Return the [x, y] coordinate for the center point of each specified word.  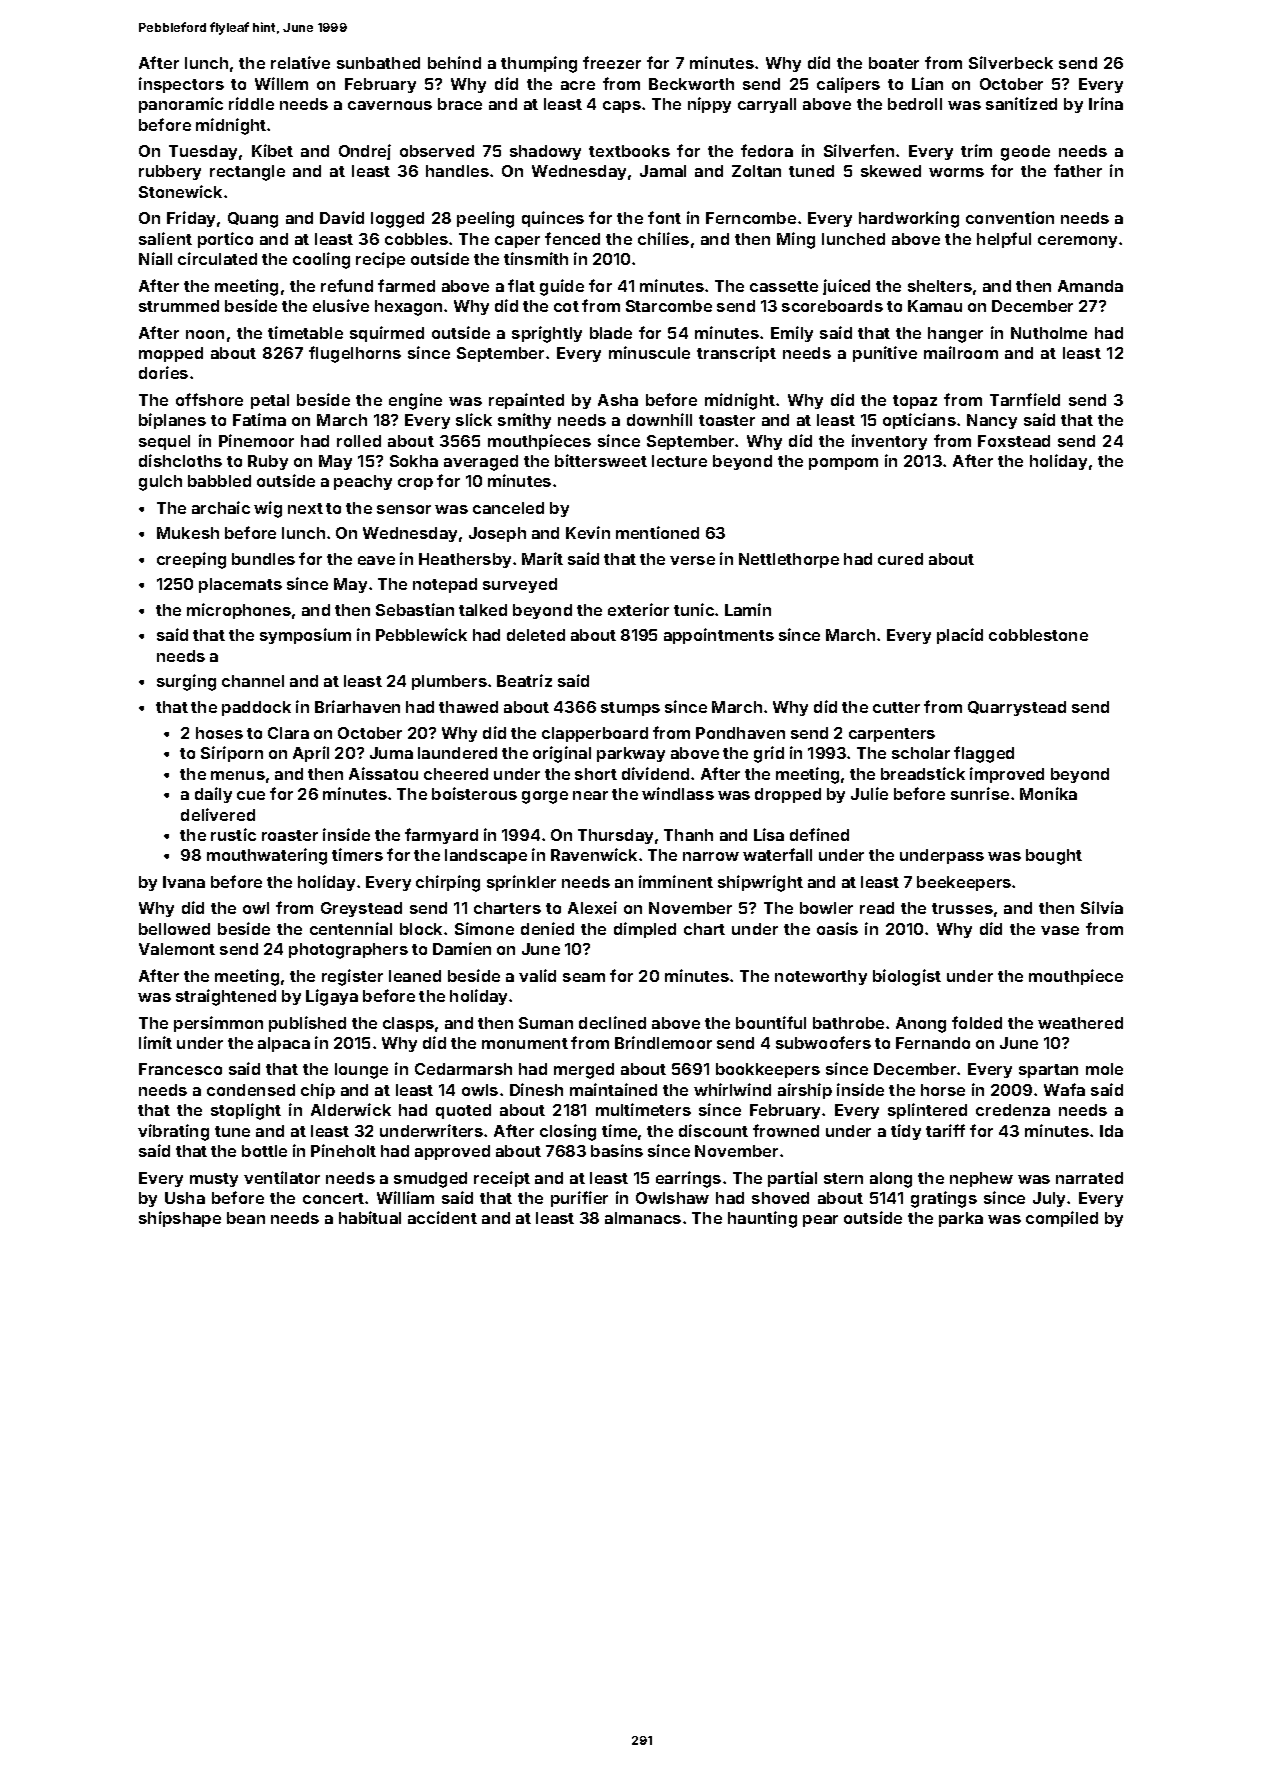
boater [894, 63]
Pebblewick [421, 634]
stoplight [246, 1111]
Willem [281, 83]
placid [960, 636]
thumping [539, 64]
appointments [719, 636]
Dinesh [536, 1089]
